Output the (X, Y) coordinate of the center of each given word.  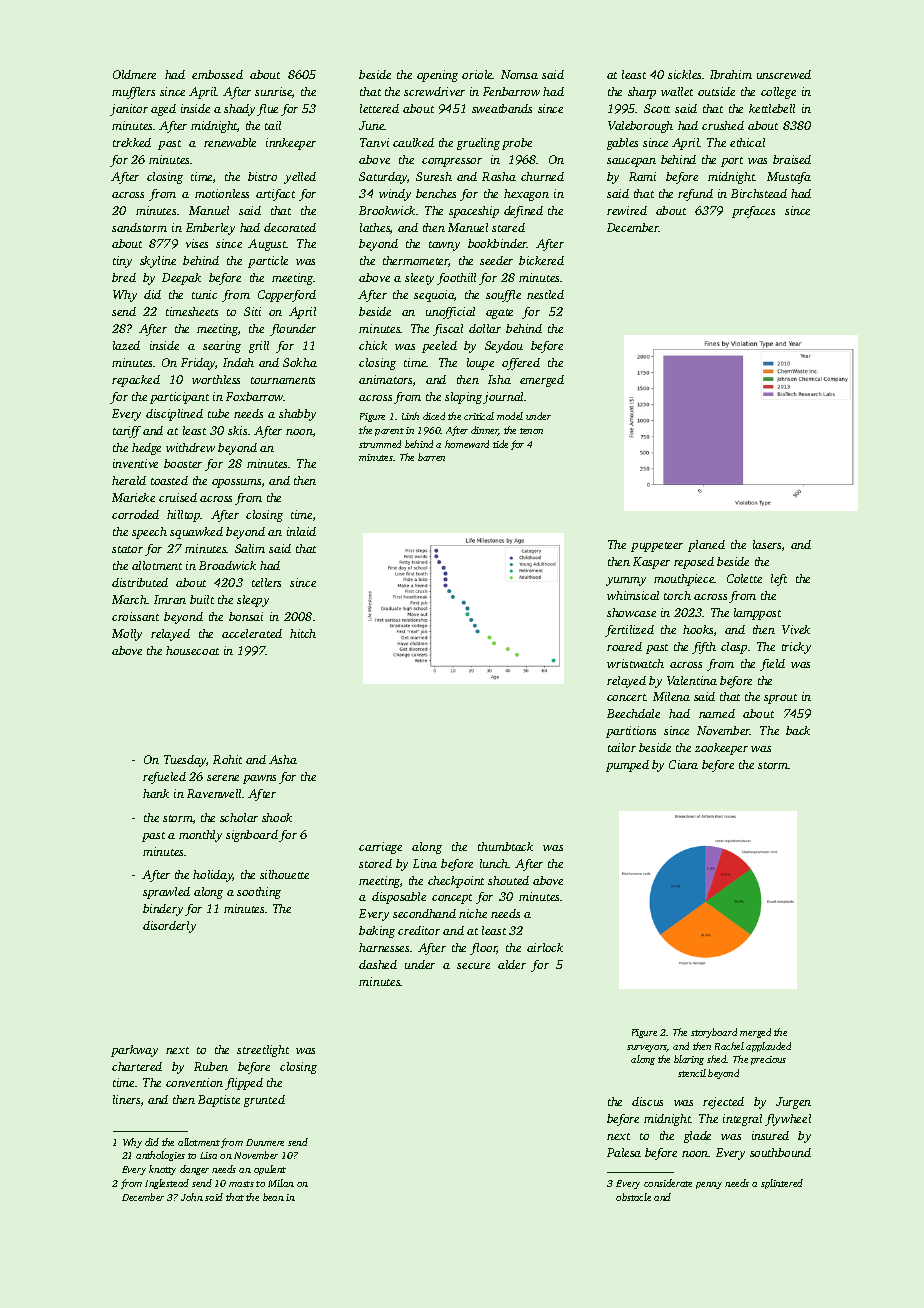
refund (695, 195)
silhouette (284, 874)
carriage (380, 848)
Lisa (208, 1155)
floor (483, 949)
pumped (627, 766)
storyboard (714, 1033)
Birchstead (759, 193)
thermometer (416, 261)
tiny (122, 262)
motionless (222, 193)
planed (706, 546)
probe (517, 144)
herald (129, 480)
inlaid (301, 531)
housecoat (192, 650)
